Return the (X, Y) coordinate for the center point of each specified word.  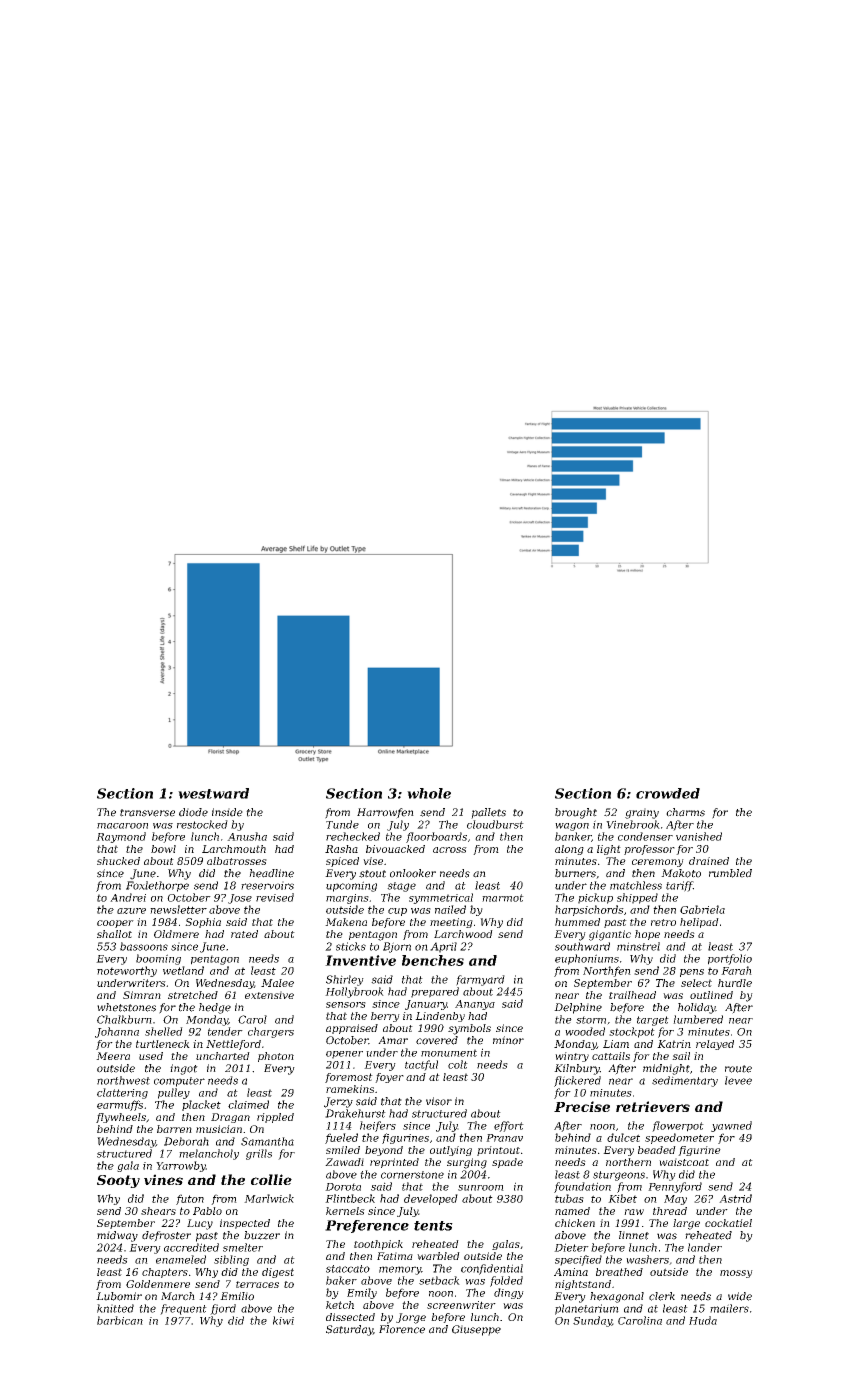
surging (467, 1163)
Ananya (475, 1005)
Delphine (578, 1008)
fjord (223, 1309)
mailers (729, 1308)
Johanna (117, 1032)
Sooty (118, 1181)
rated (244, 934)
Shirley (345, 980)
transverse (147, 813)
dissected (350, 1317)
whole (429, 793)
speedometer (679, 1138)
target (653, 1021)
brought (576, 813)
